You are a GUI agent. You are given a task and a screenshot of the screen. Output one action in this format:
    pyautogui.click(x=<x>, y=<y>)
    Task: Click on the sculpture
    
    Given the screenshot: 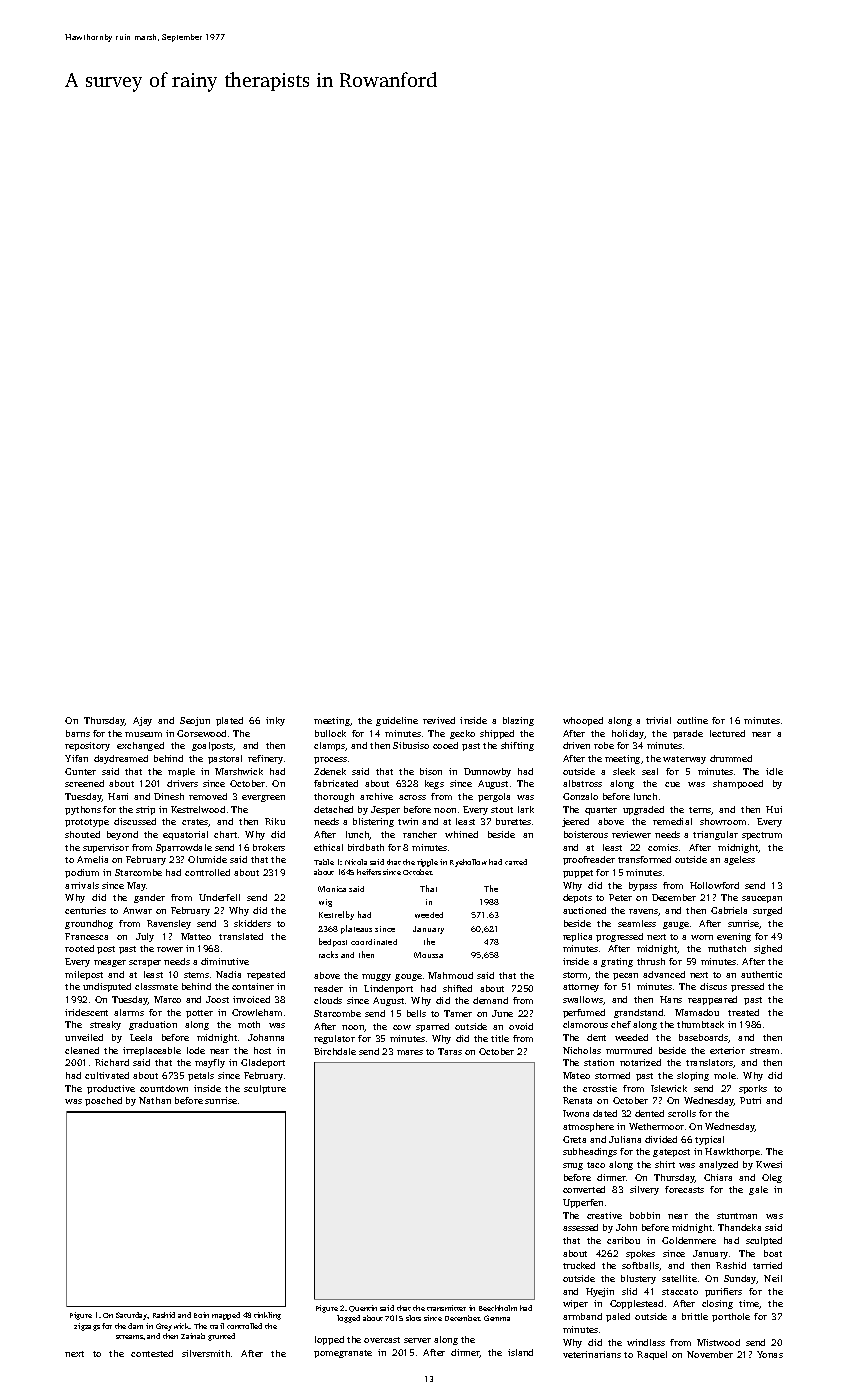 What is the action you would take?
    pyautogui.click(x=265, y=1089)
